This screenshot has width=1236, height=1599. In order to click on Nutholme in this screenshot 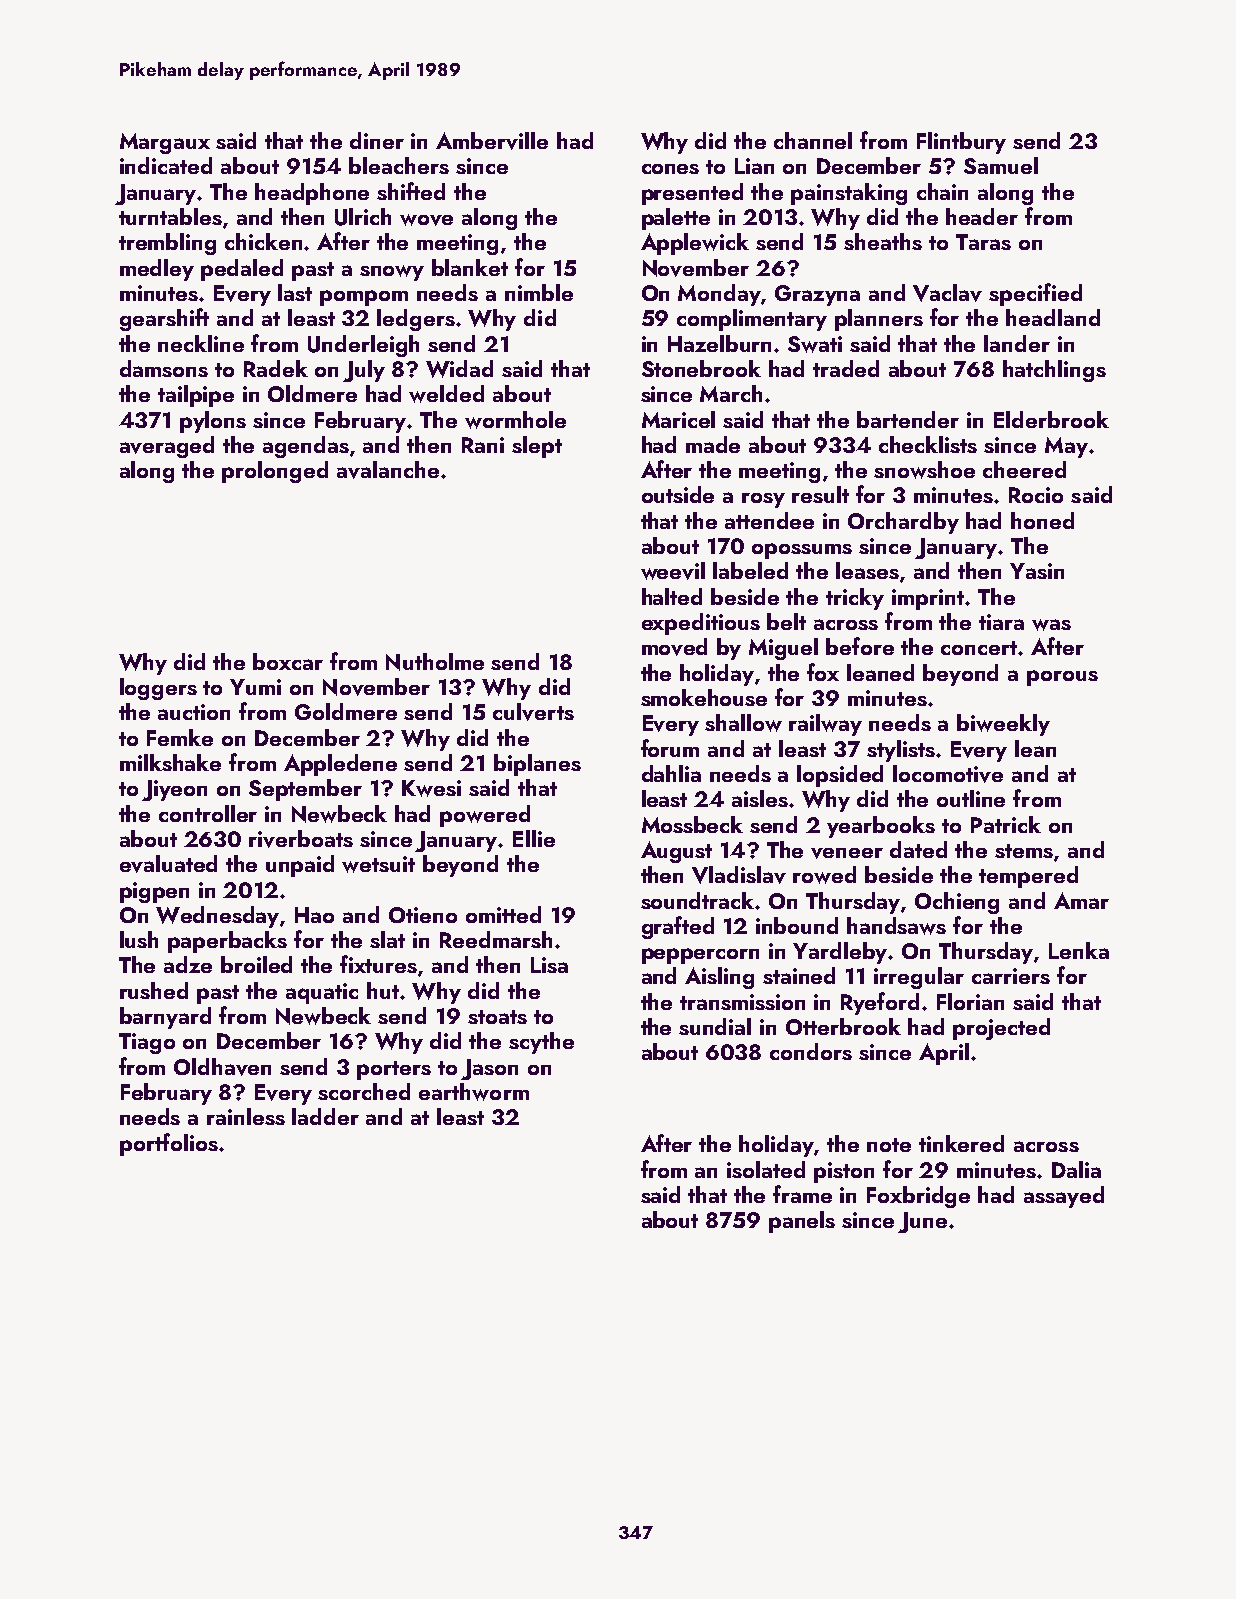, I will do `click(435, 662)`.
